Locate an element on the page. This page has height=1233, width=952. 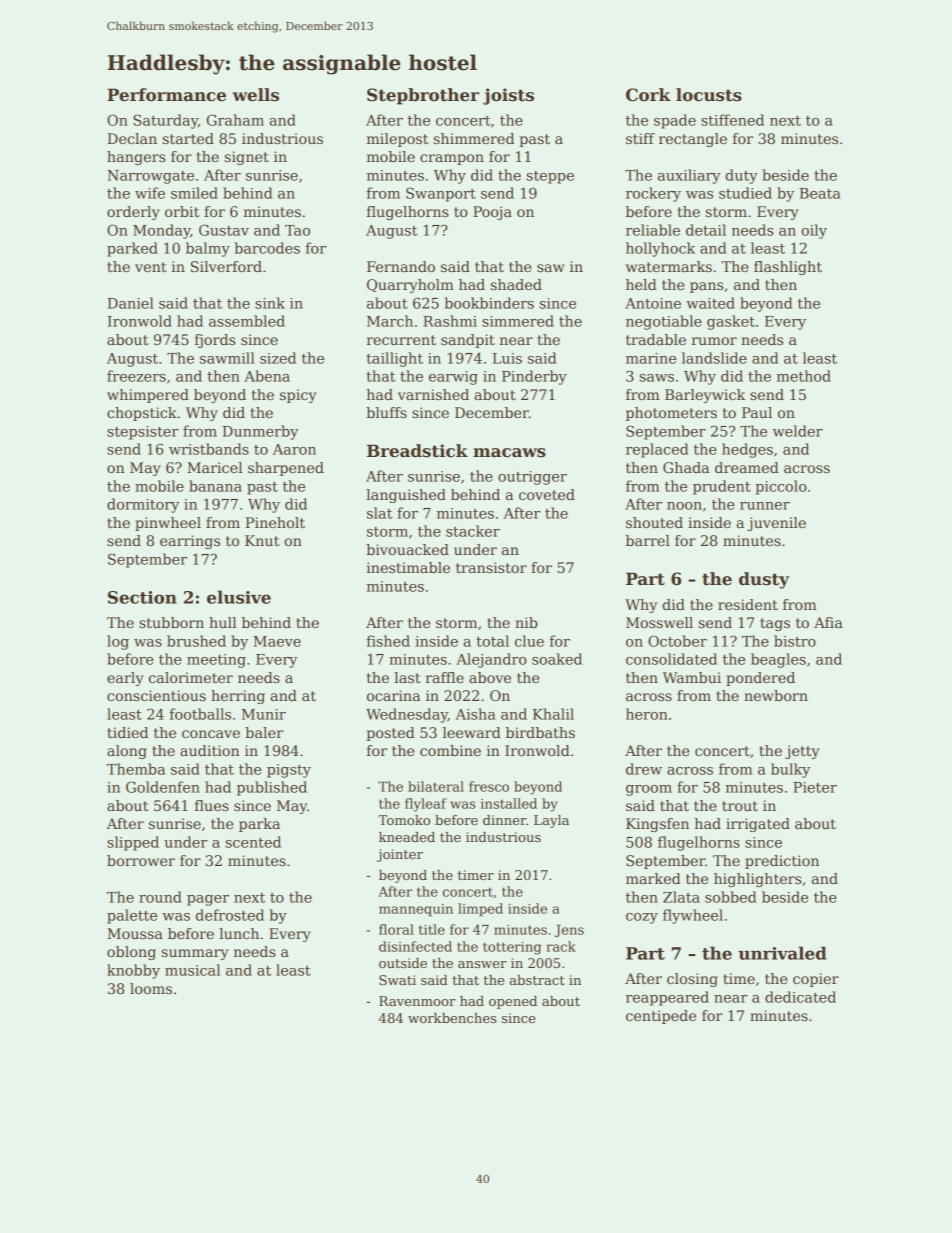
Pinderby is located at coordinates (534, 377).
